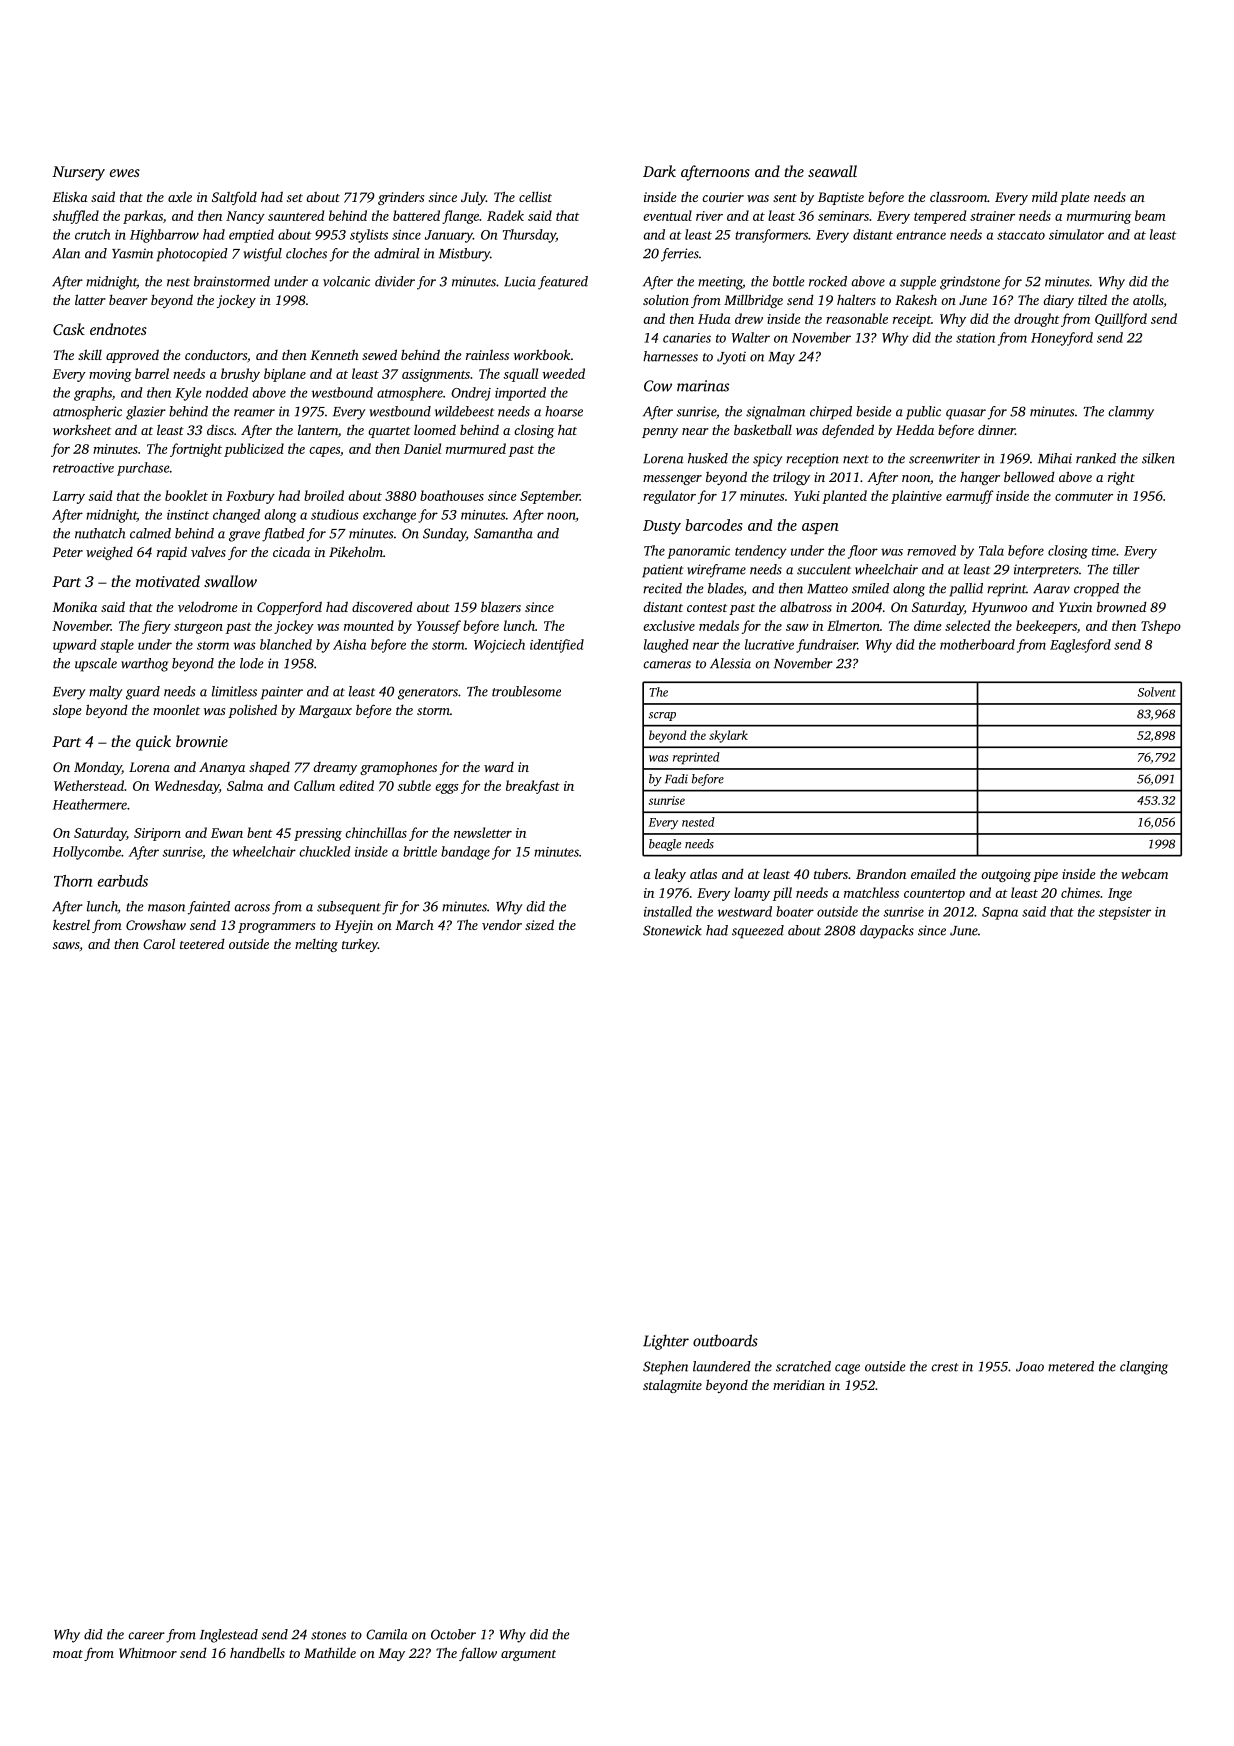 The height and width of the screenshot is (1746, 1234). I want to click on Dark, so click(659, 171).
